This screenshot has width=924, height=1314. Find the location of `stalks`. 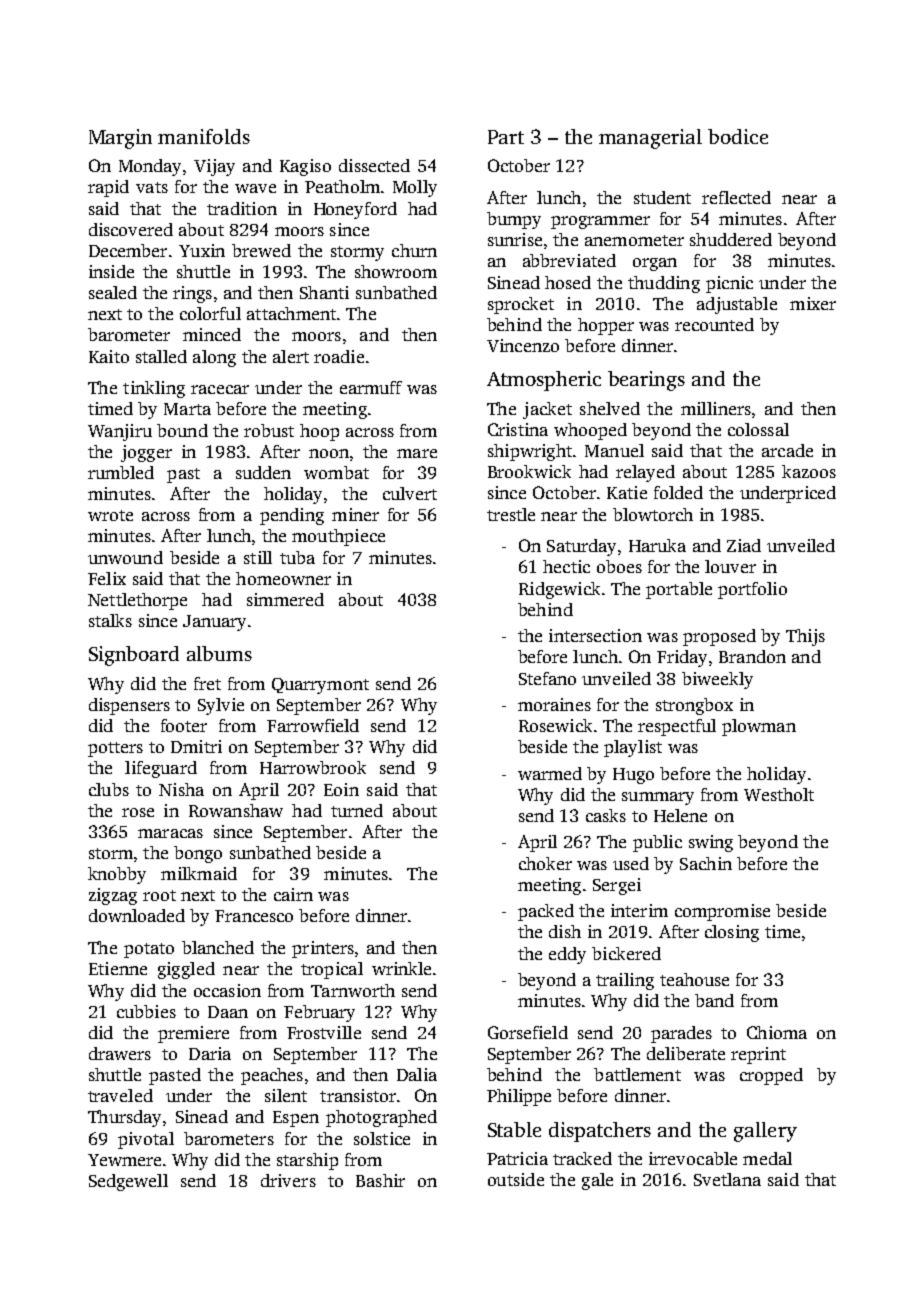

stalks is located at coordinates (110, 620).
